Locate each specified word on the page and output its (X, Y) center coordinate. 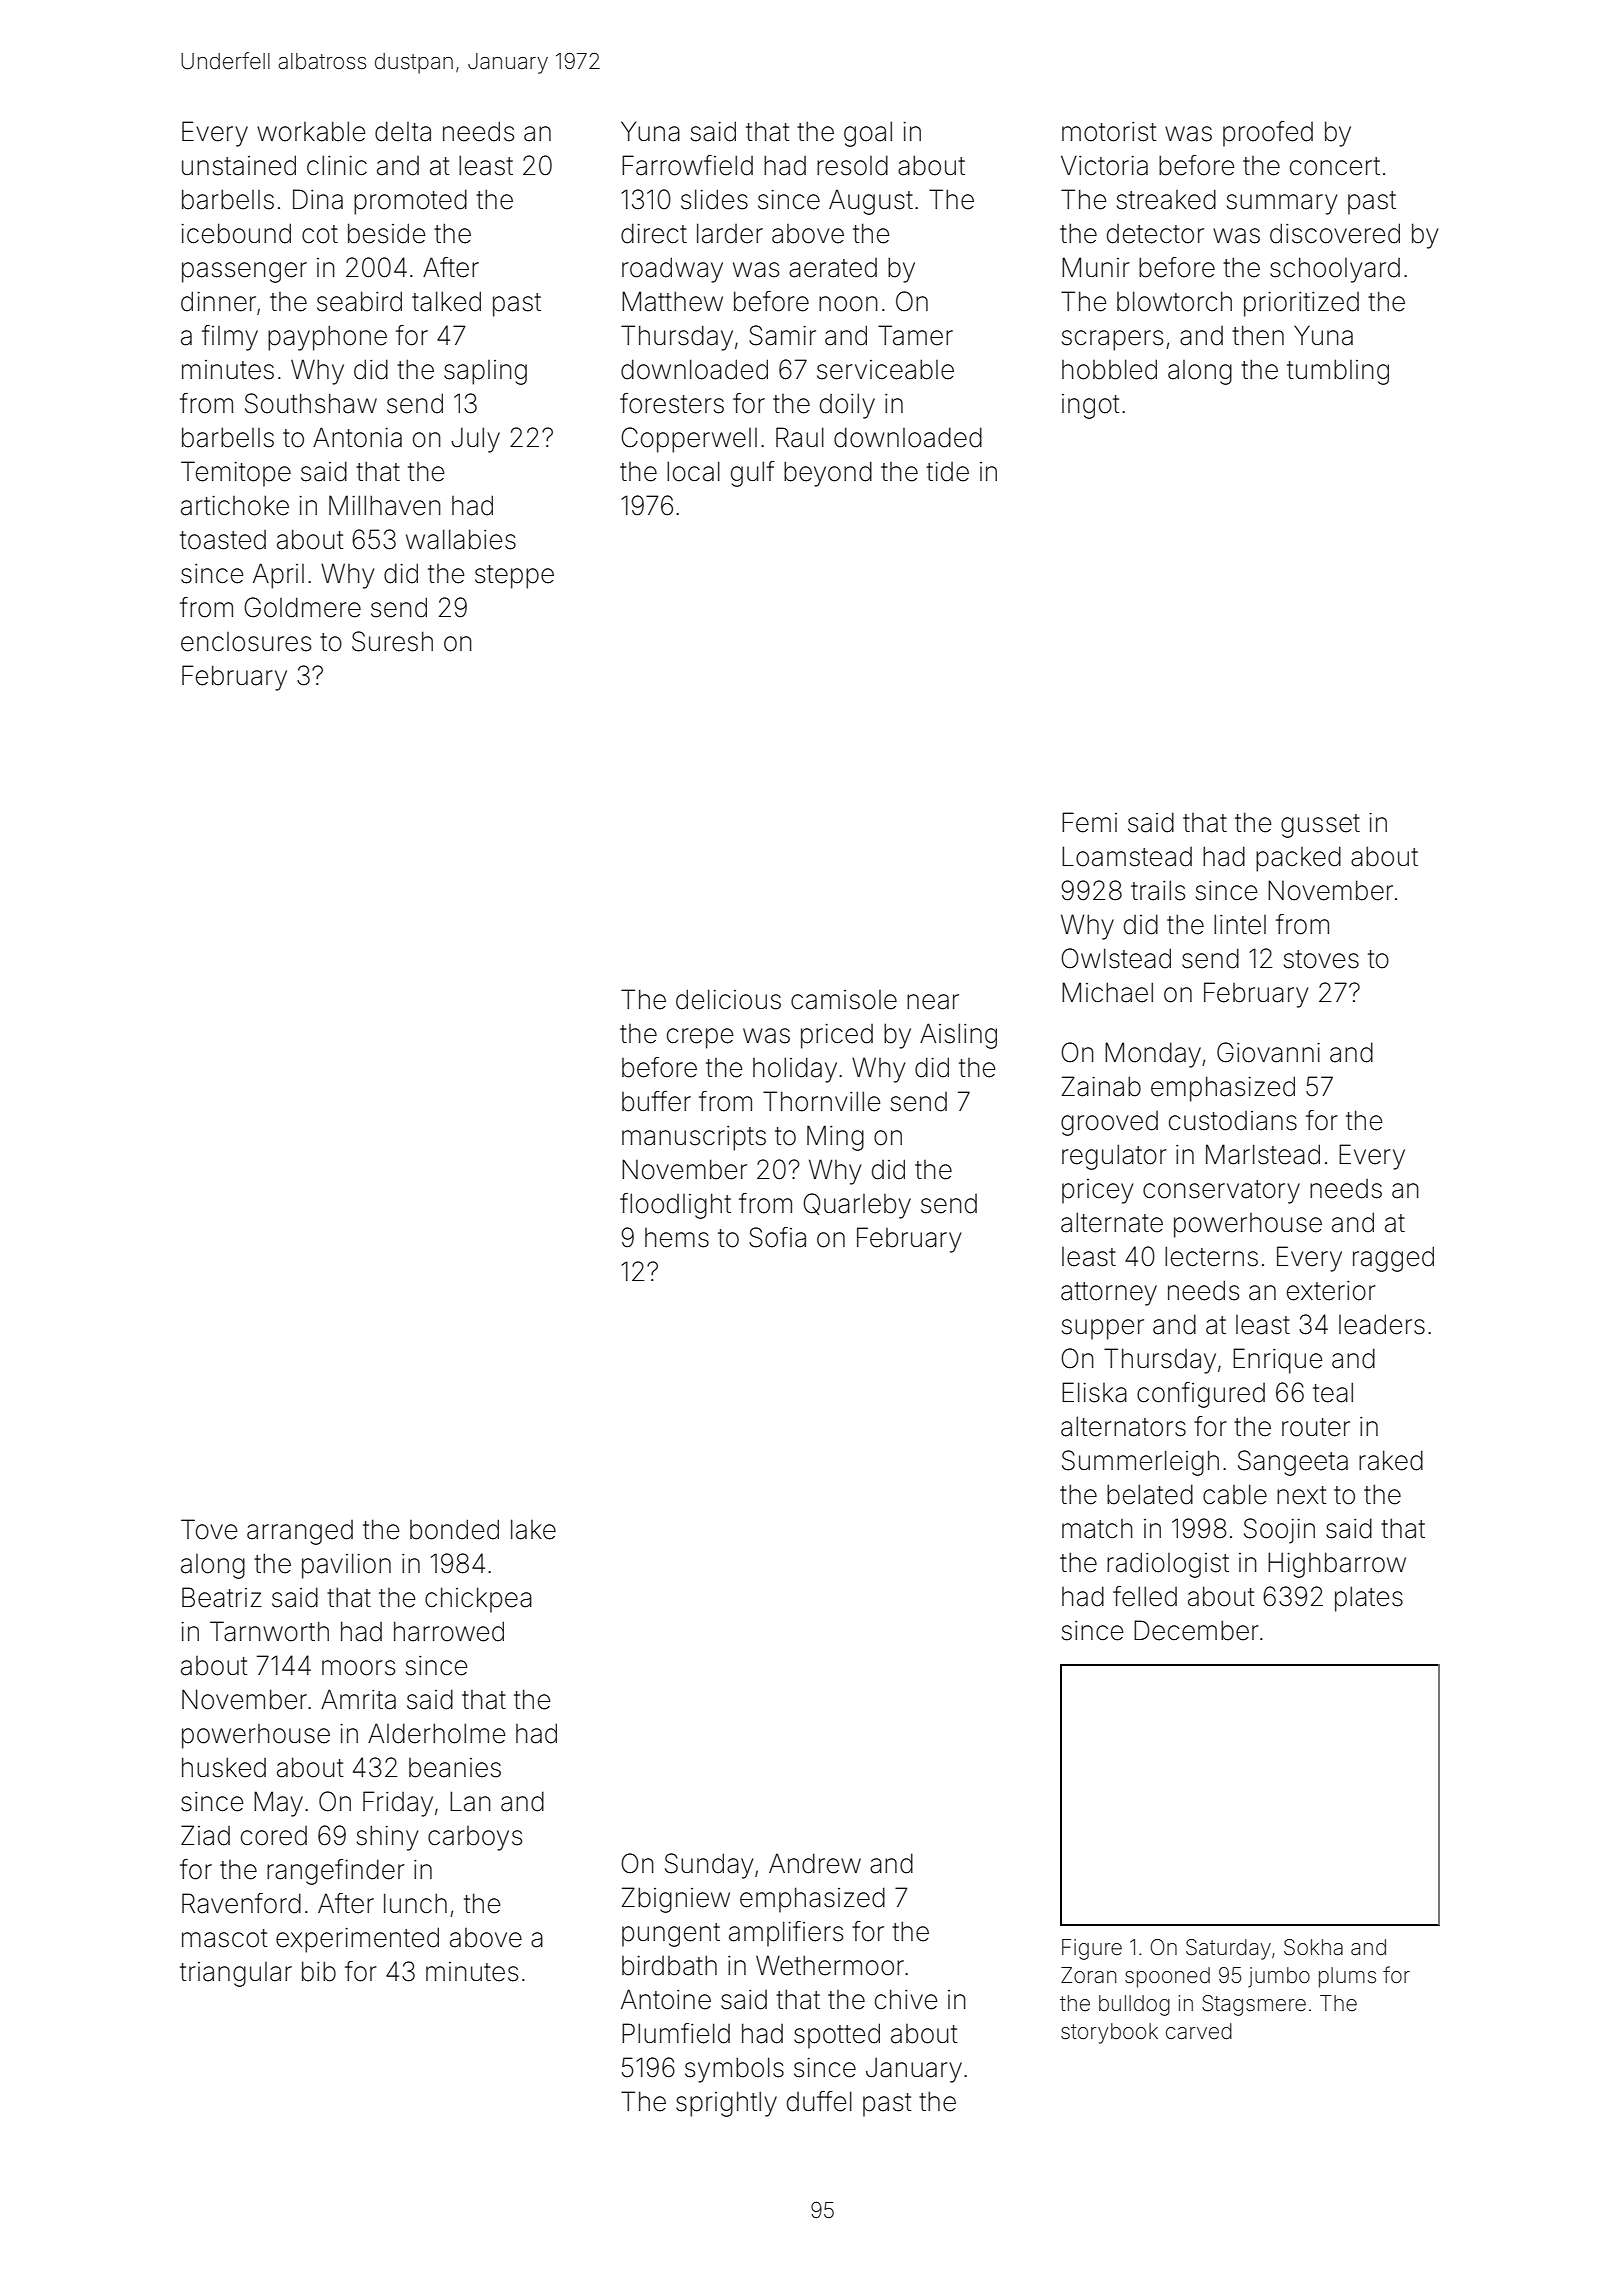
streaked (1166, 199)
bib (319, 1971)
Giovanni (1268, 1052)
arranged (300, 1532)
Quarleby (857, 1206)
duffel (819, 2101)
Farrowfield (687, 165)
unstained (239, 165)
